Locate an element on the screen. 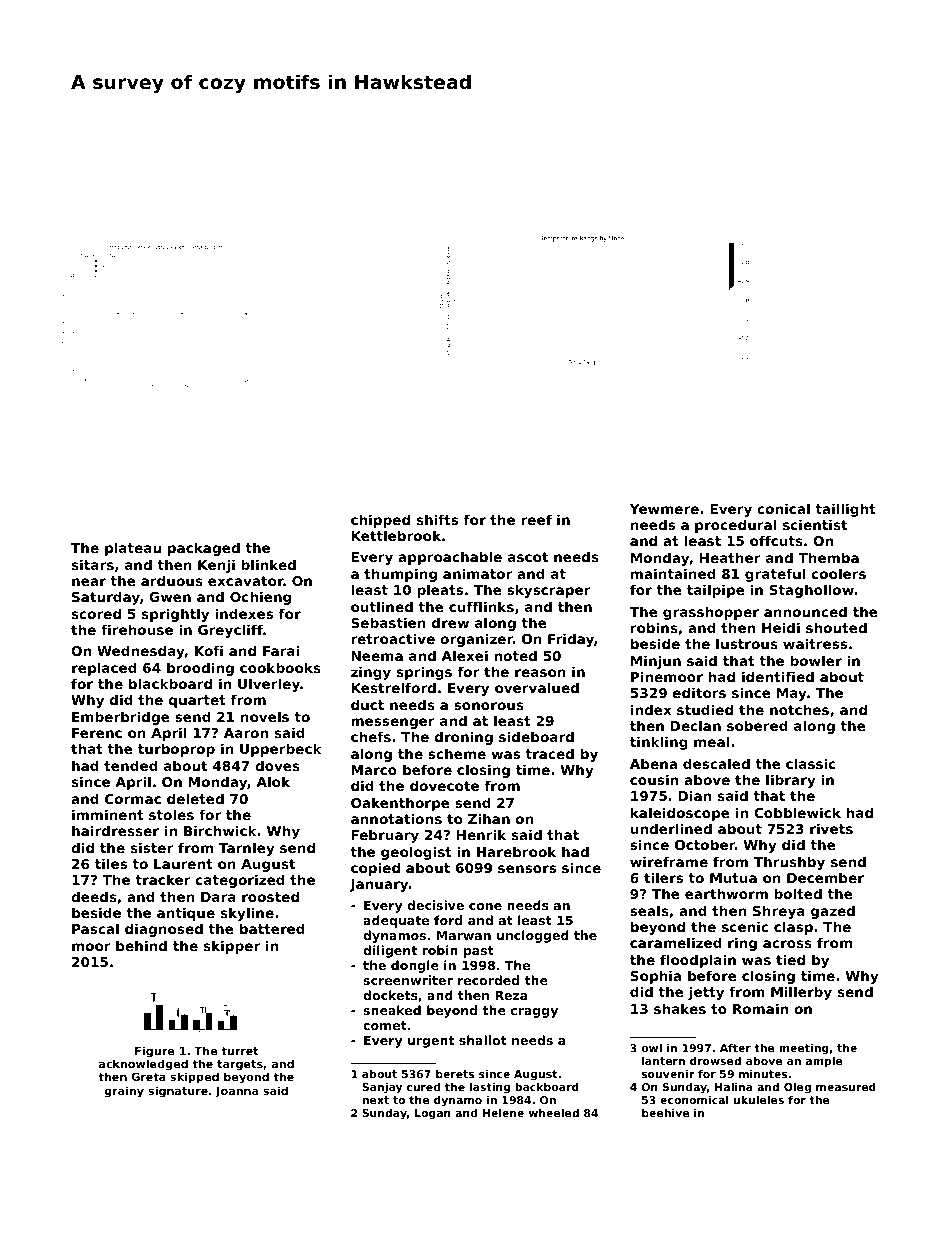  underlined is located at coordinates (671, 828).
